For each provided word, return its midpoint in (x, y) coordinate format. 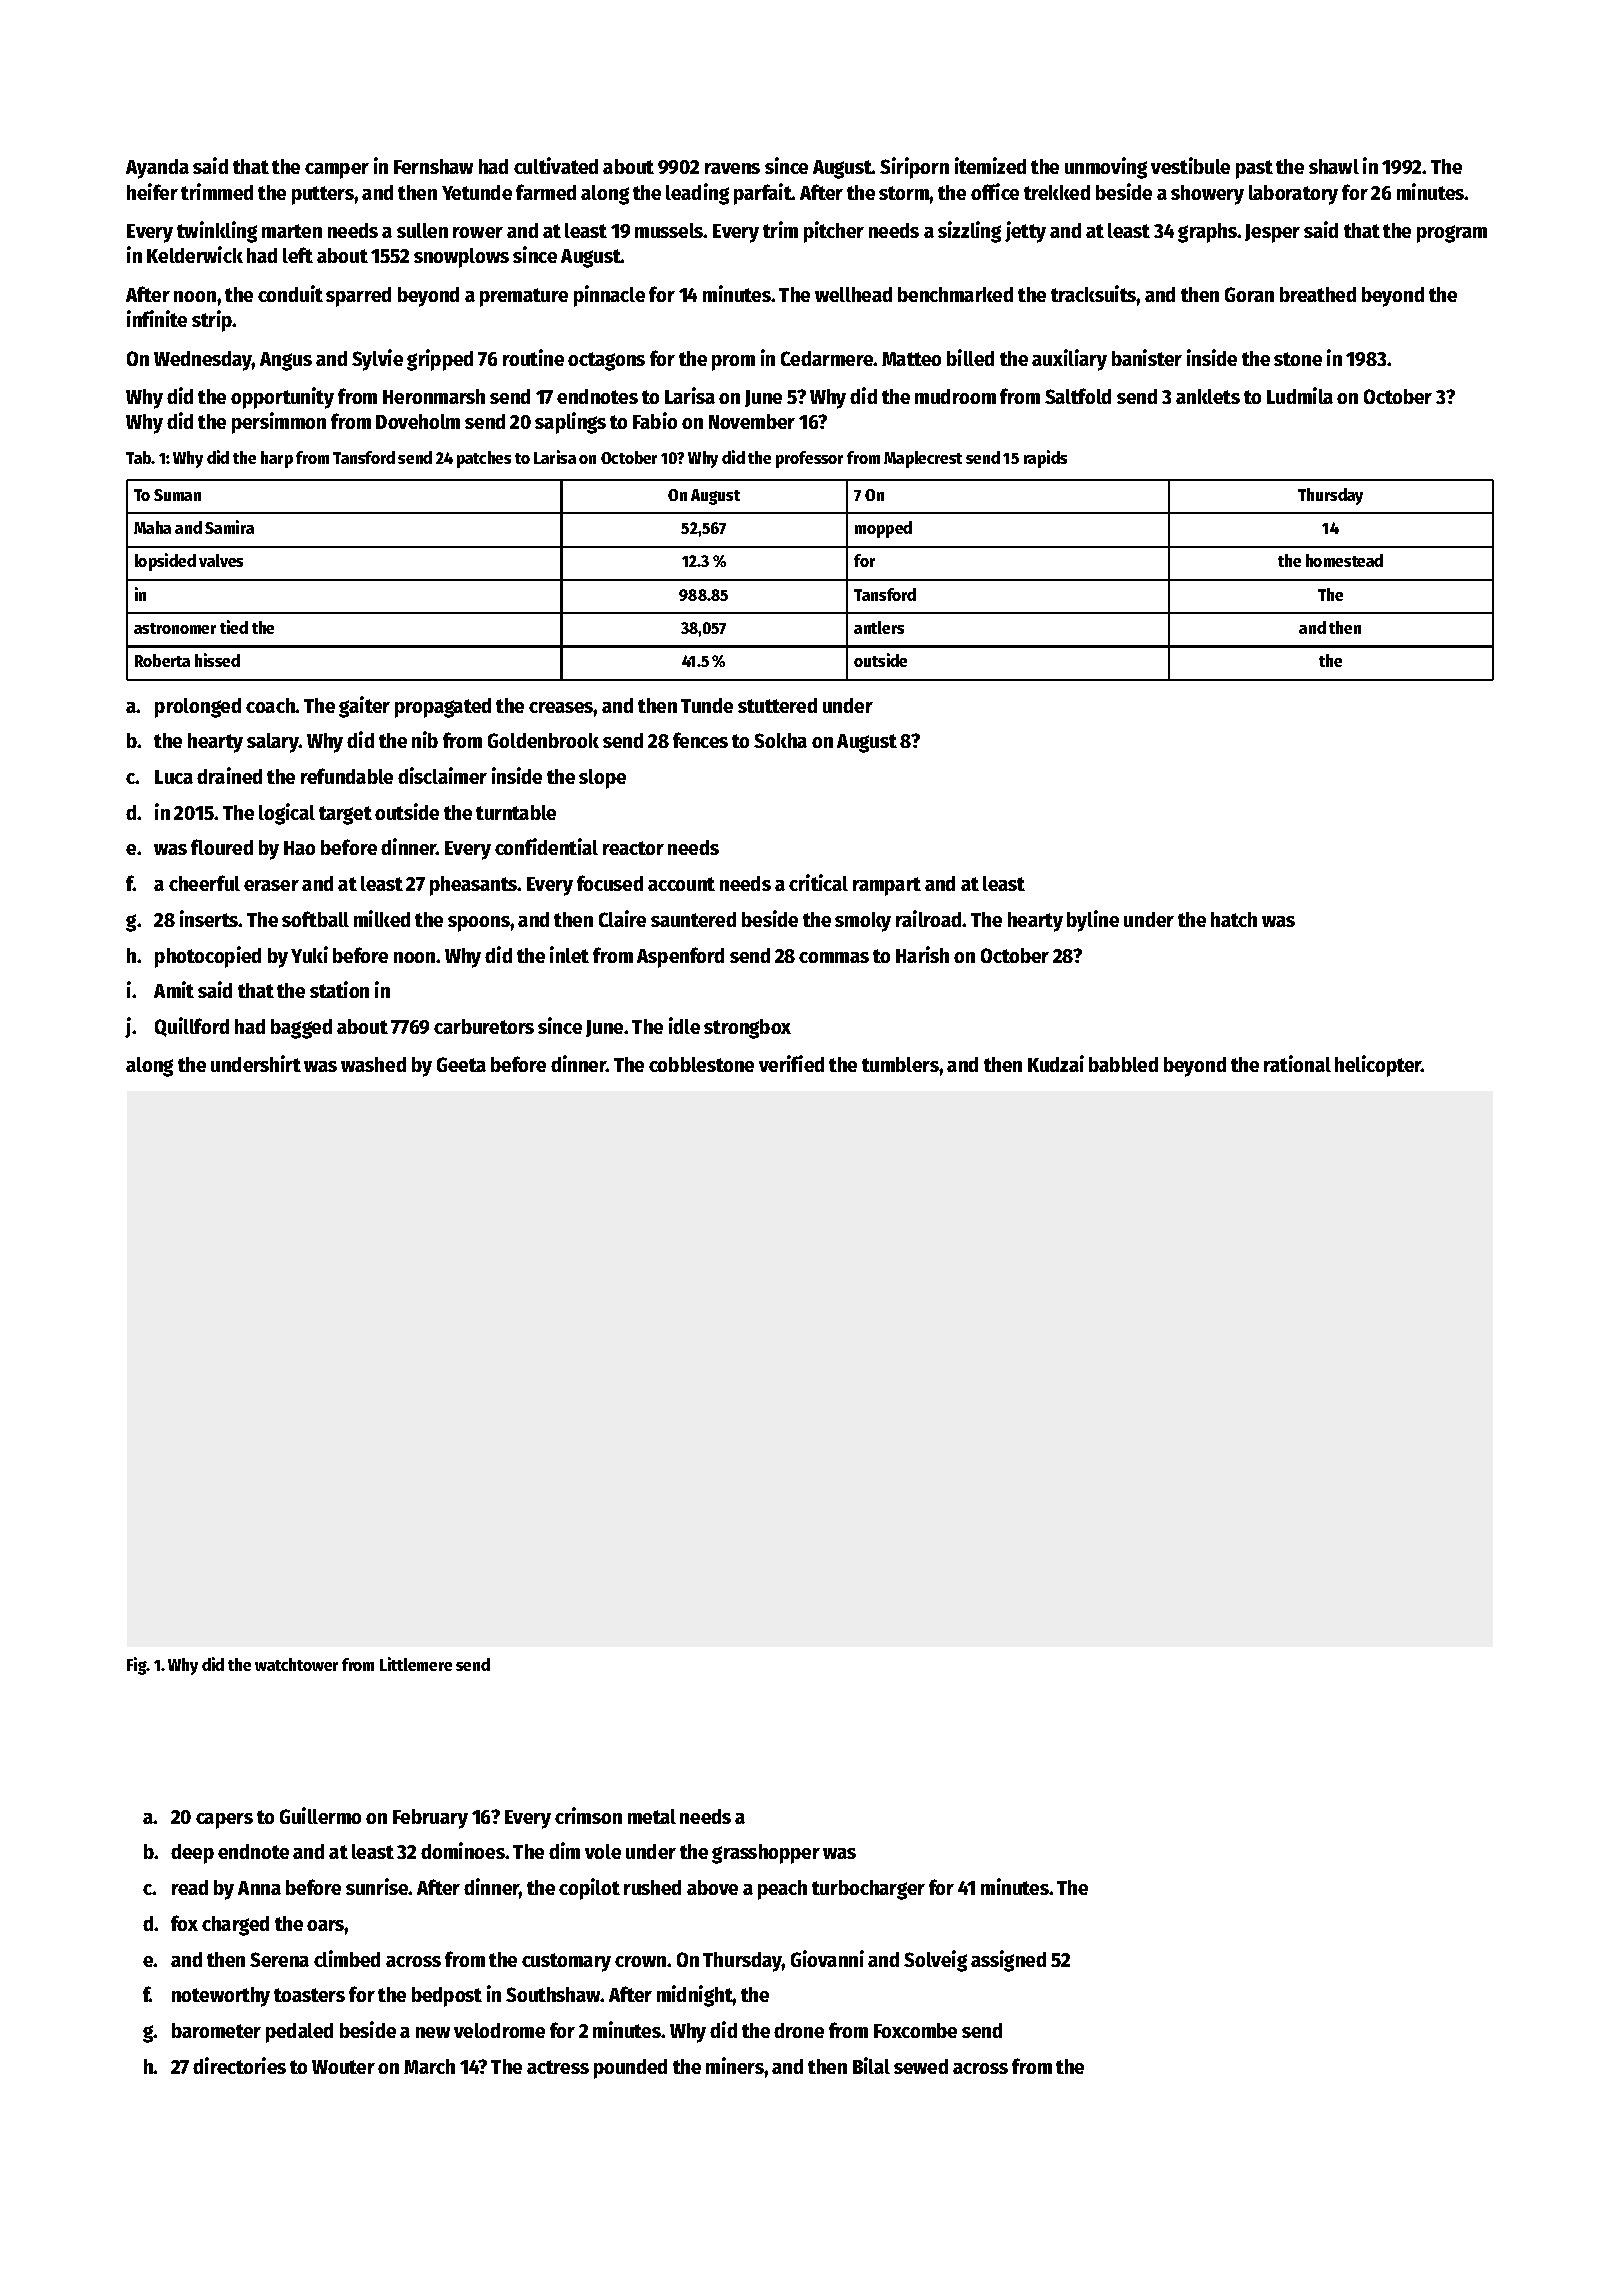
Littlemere (416, 1664)
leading (697, 194)
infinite (157, 318)
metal (652, 1816)
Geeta (461, 1064)
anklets (1208, 396)
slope (602, 779)
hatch (1234, 919)
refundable (347, 776)
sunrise (377, 1886)
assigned (1008, 1961)
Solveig (935, 1961)
